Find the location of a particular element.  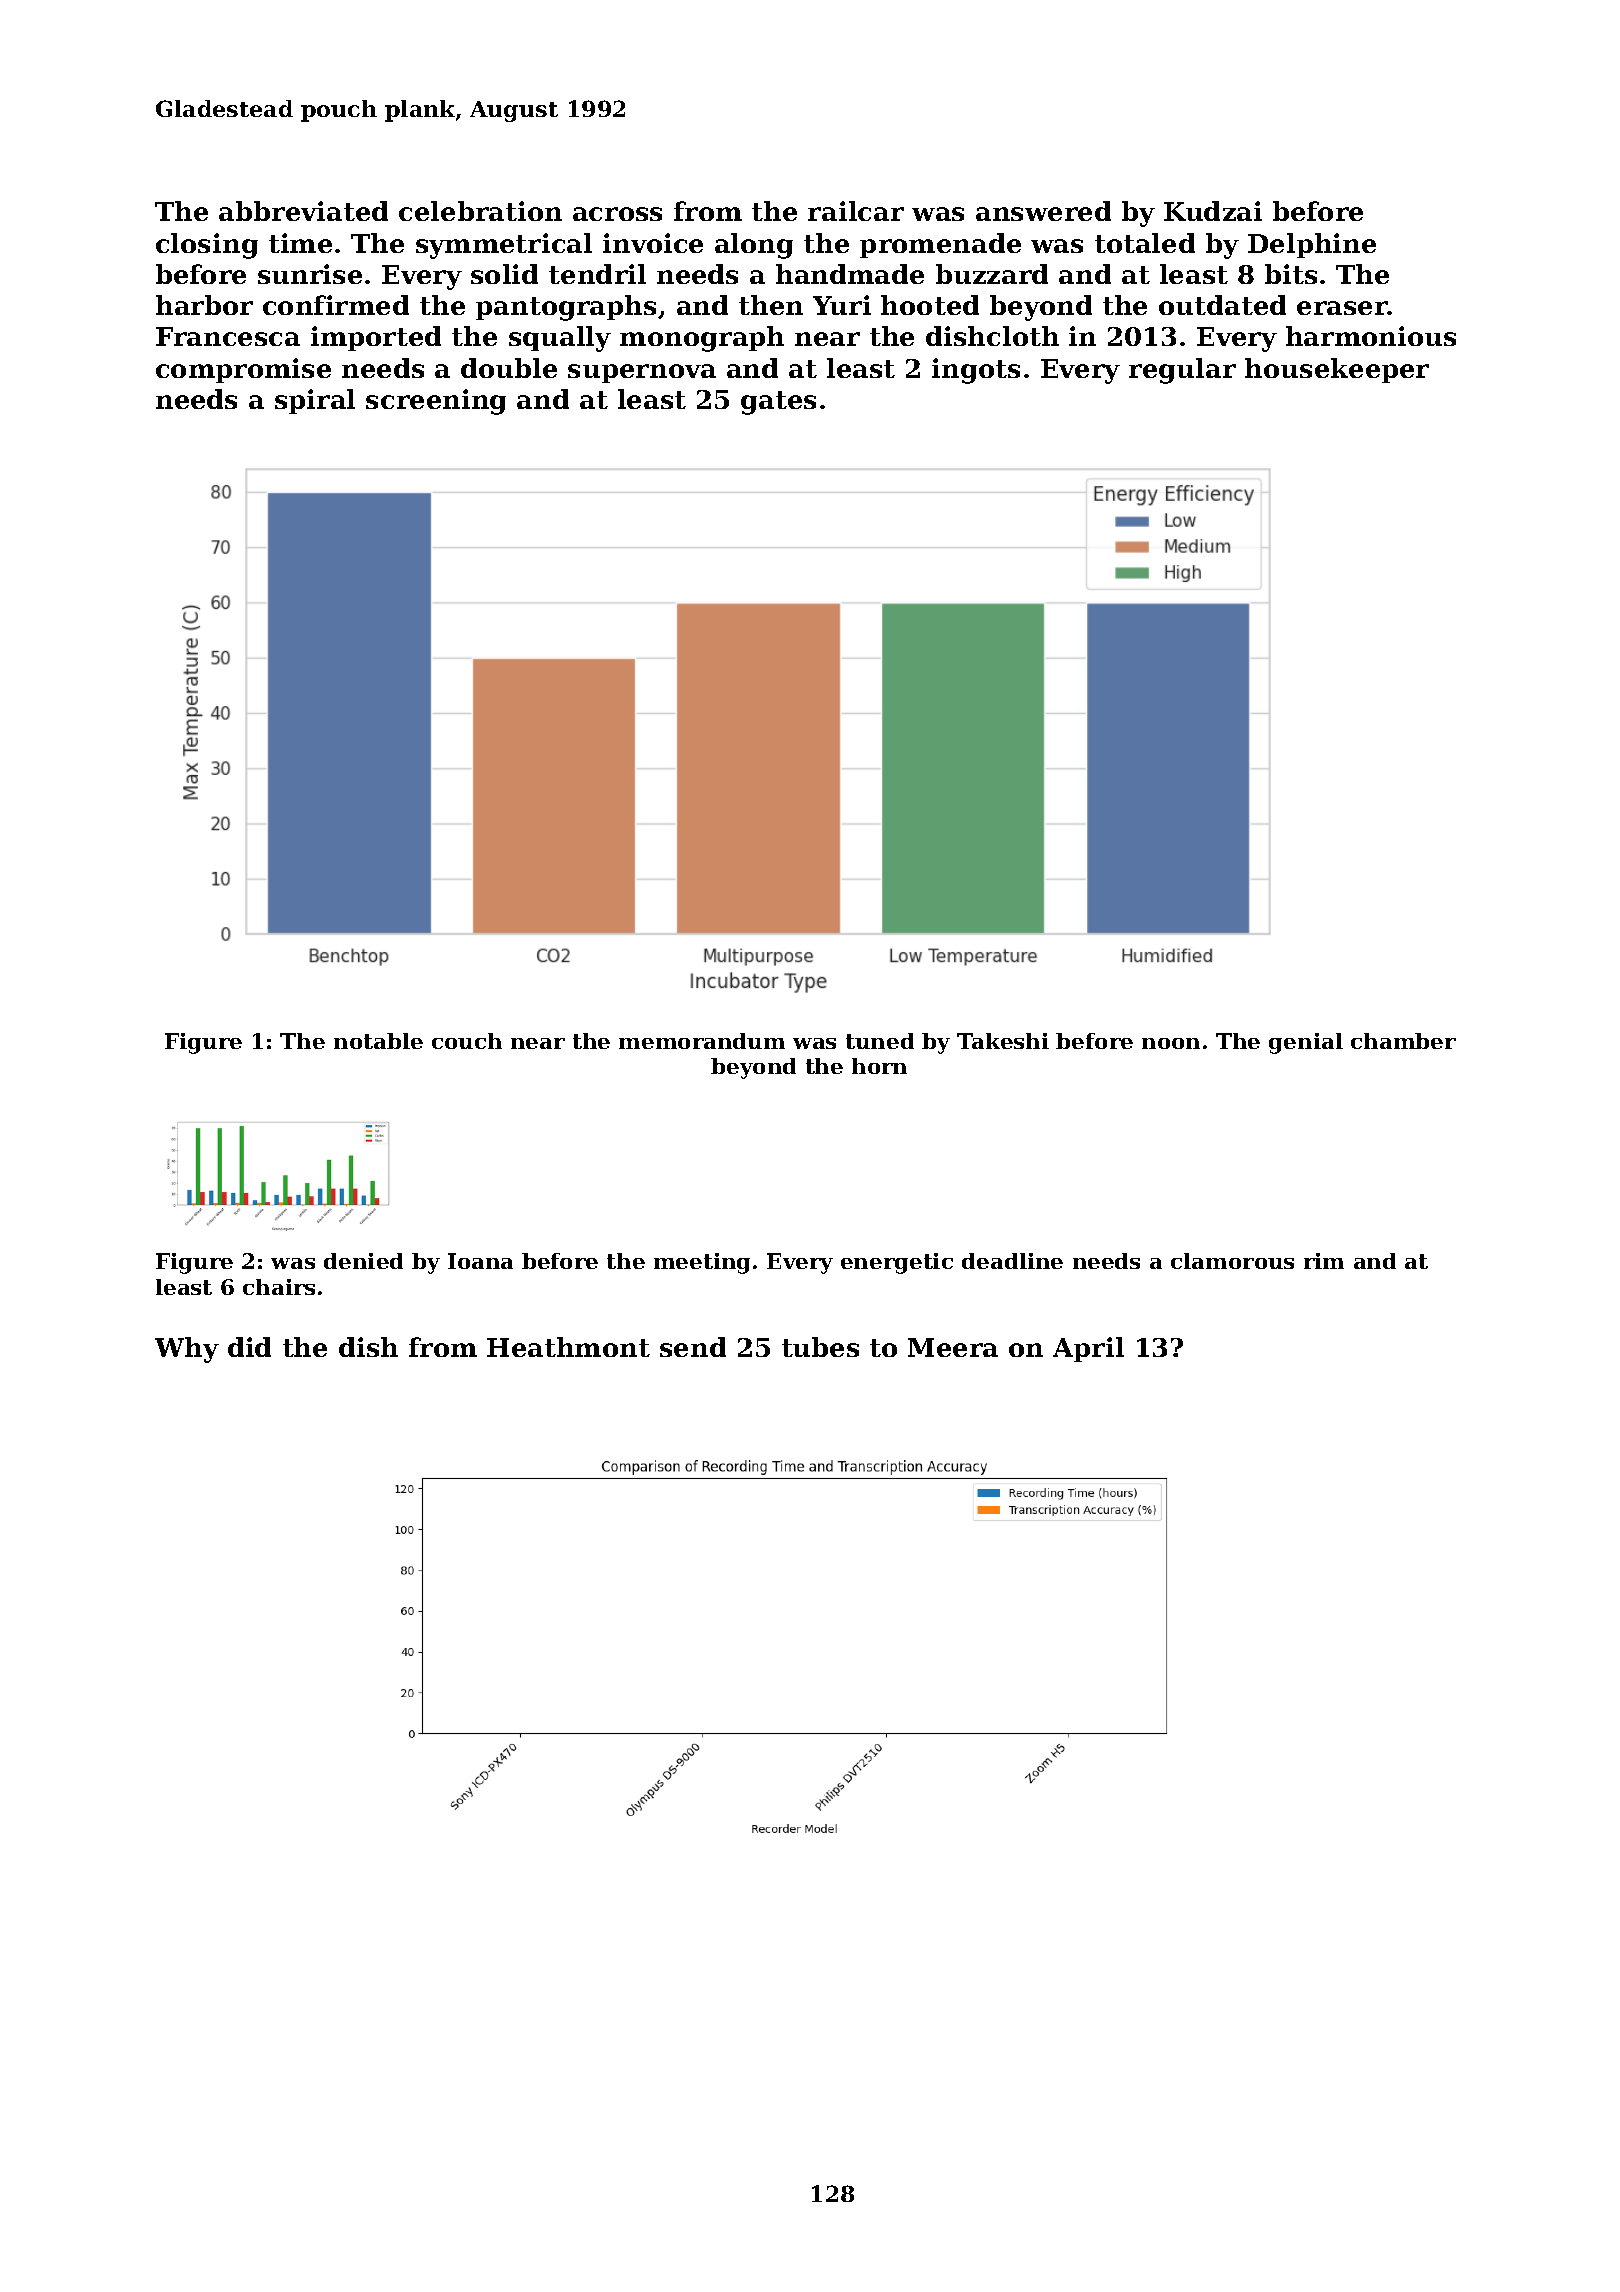

noon is located at coordinates (1171, 1043).
